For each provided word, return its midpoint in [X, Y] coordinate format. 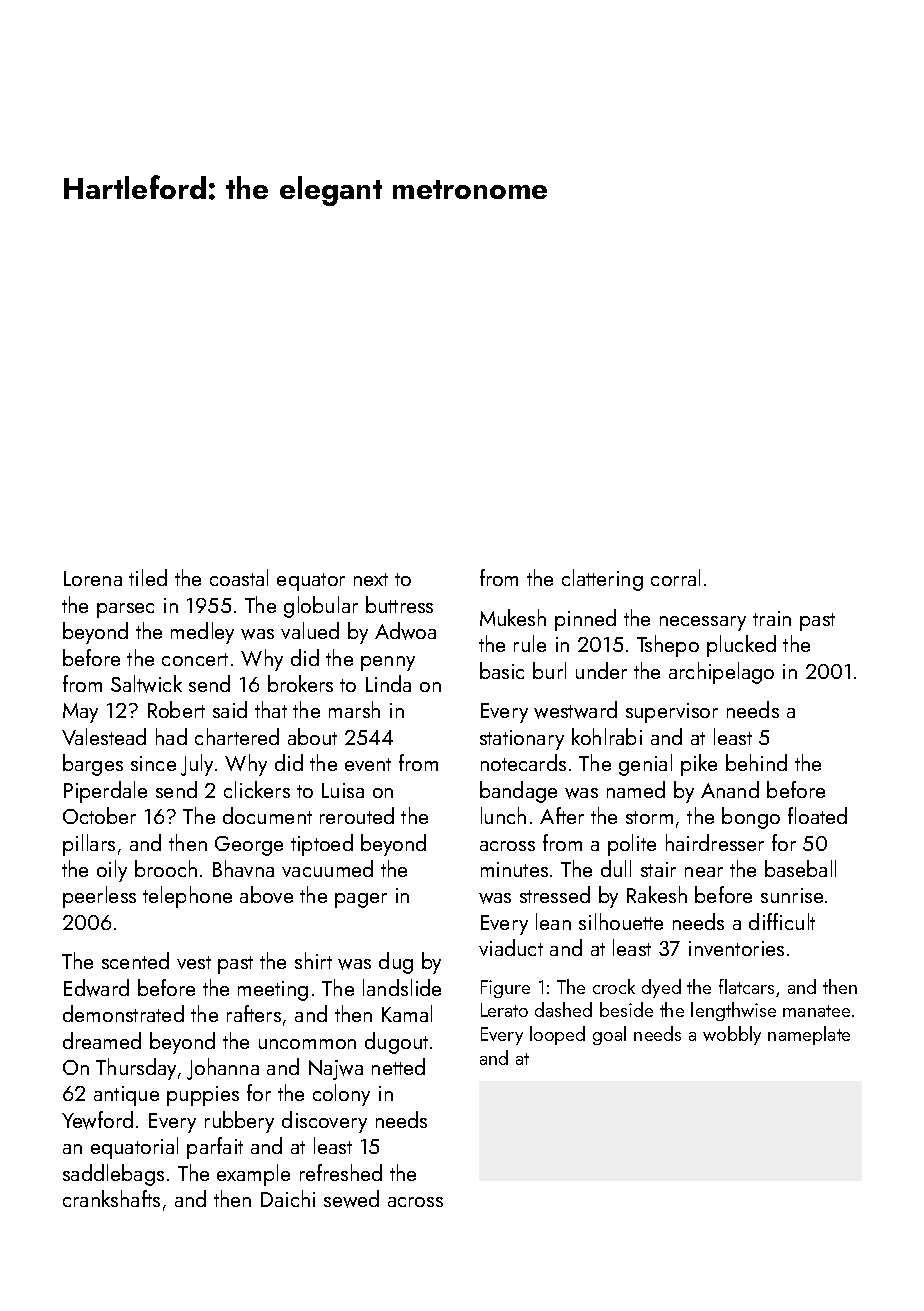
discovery [324, 1122]
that [271, 709]
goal [609, 1035]
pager [361, 900]
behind [756, 762]
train [772, 618]
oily [112, 871]
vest [194, 962]
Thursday [136, 1069]
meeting [273, 991]
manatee [816, 1011]
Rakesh [657, 894]
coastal [239, 577]
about [312, 736]
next [371, 579]
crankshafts [111, 1198]
